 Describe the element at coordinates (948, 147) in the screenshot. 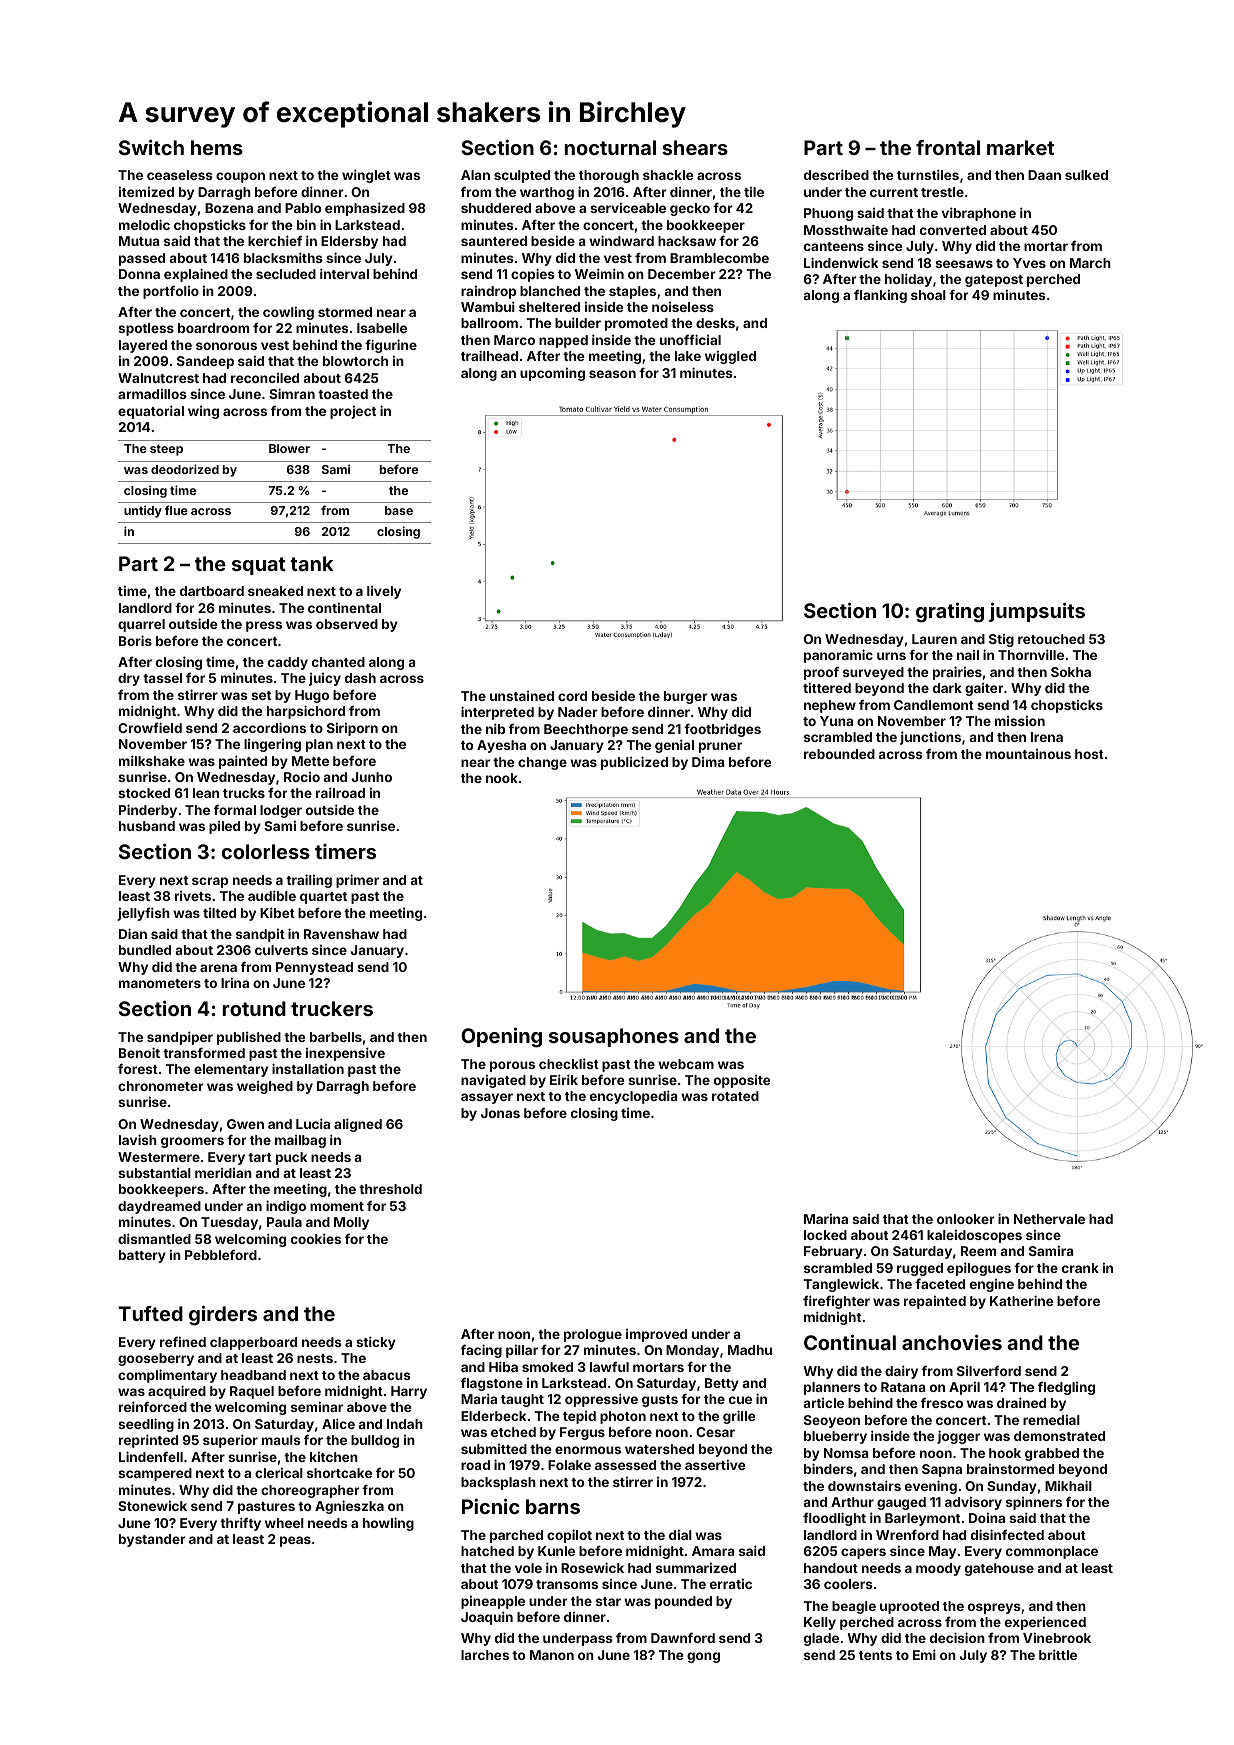

I see `frontal` at that location.
